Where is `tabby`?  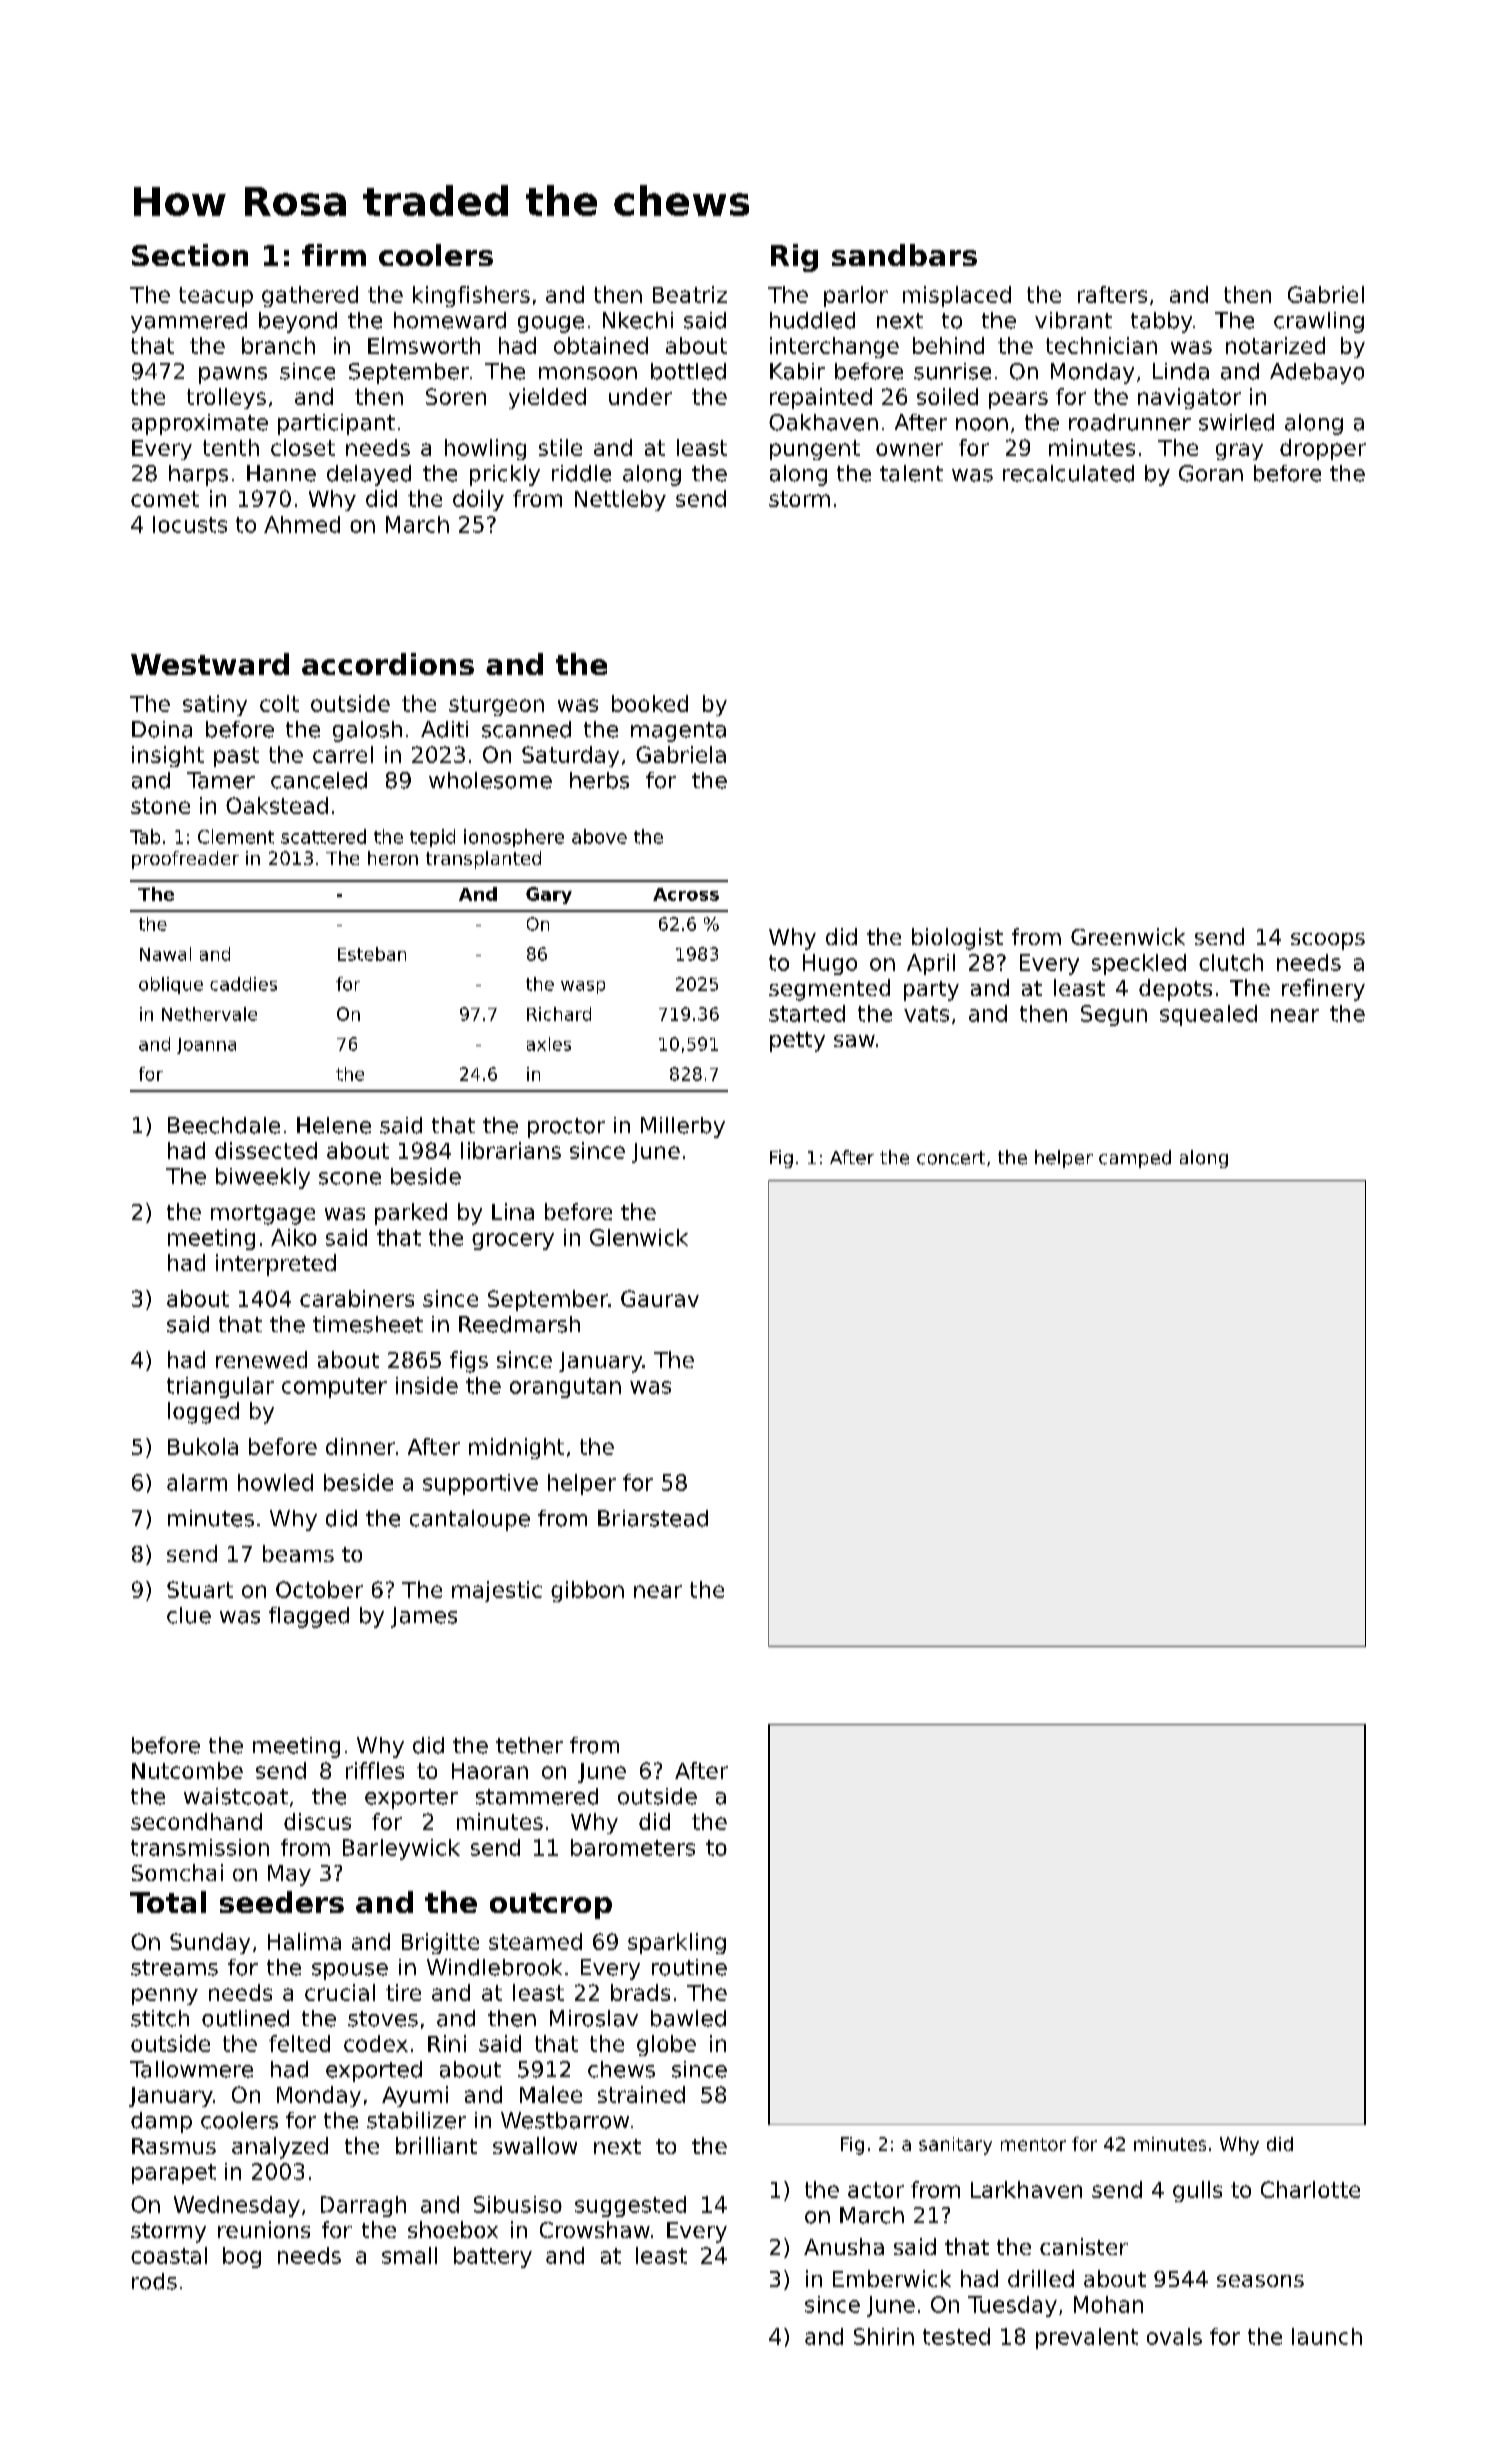 tabby is located at coordinates (1161, 322).
